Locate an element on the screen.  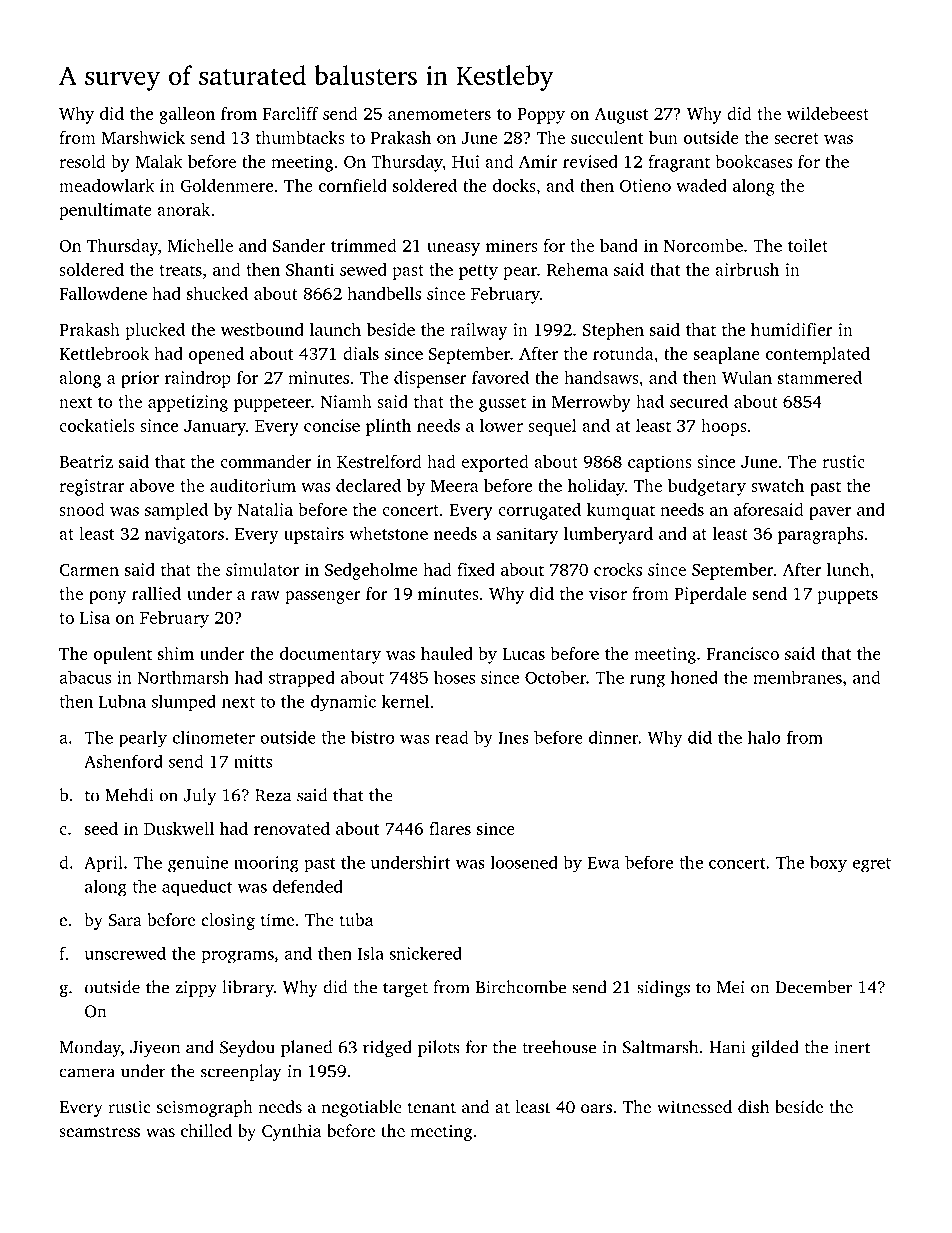
above is located at coordinates (152, 485).
